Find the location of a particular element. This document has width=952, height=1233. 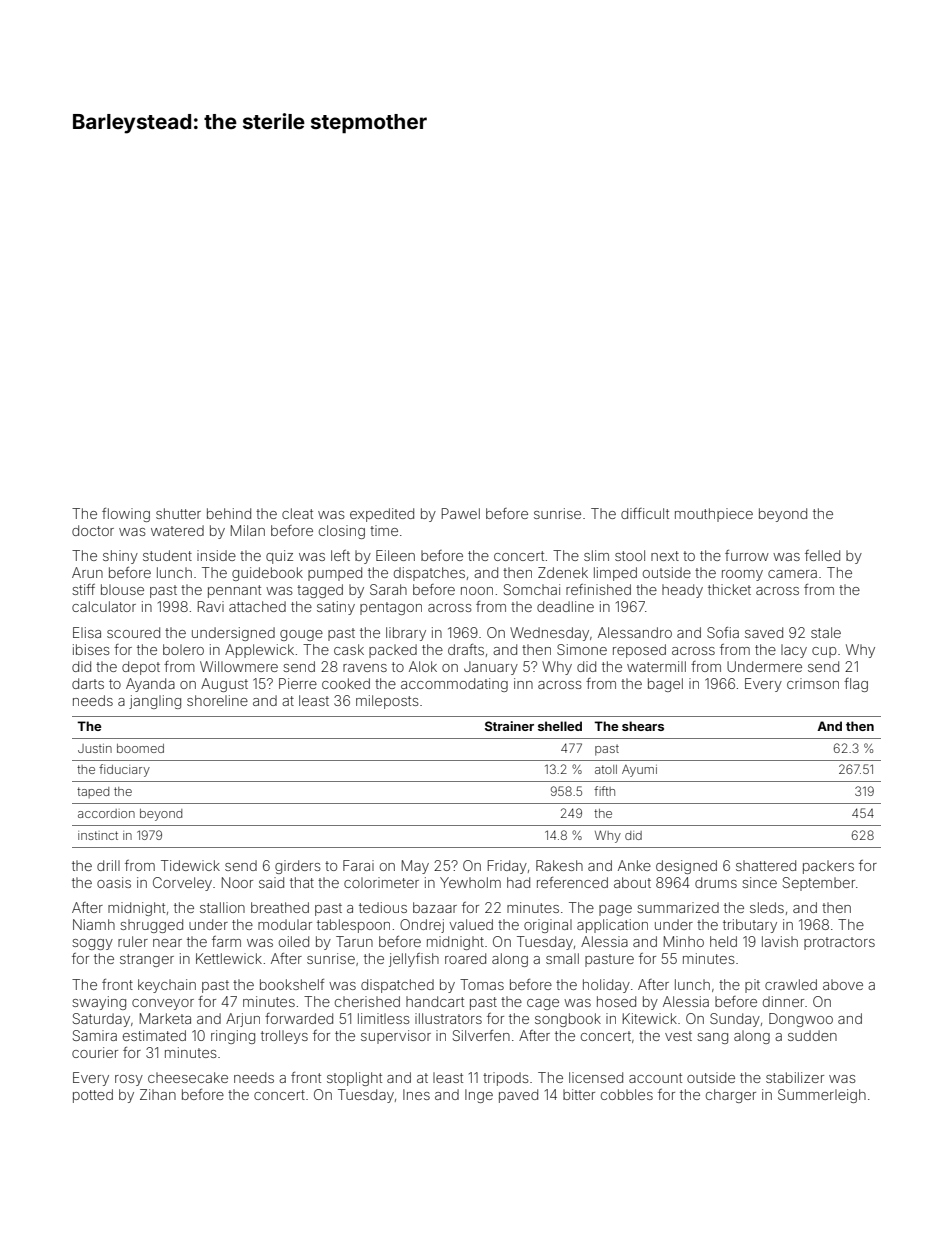

felled is located at coordinates (822, 555).
